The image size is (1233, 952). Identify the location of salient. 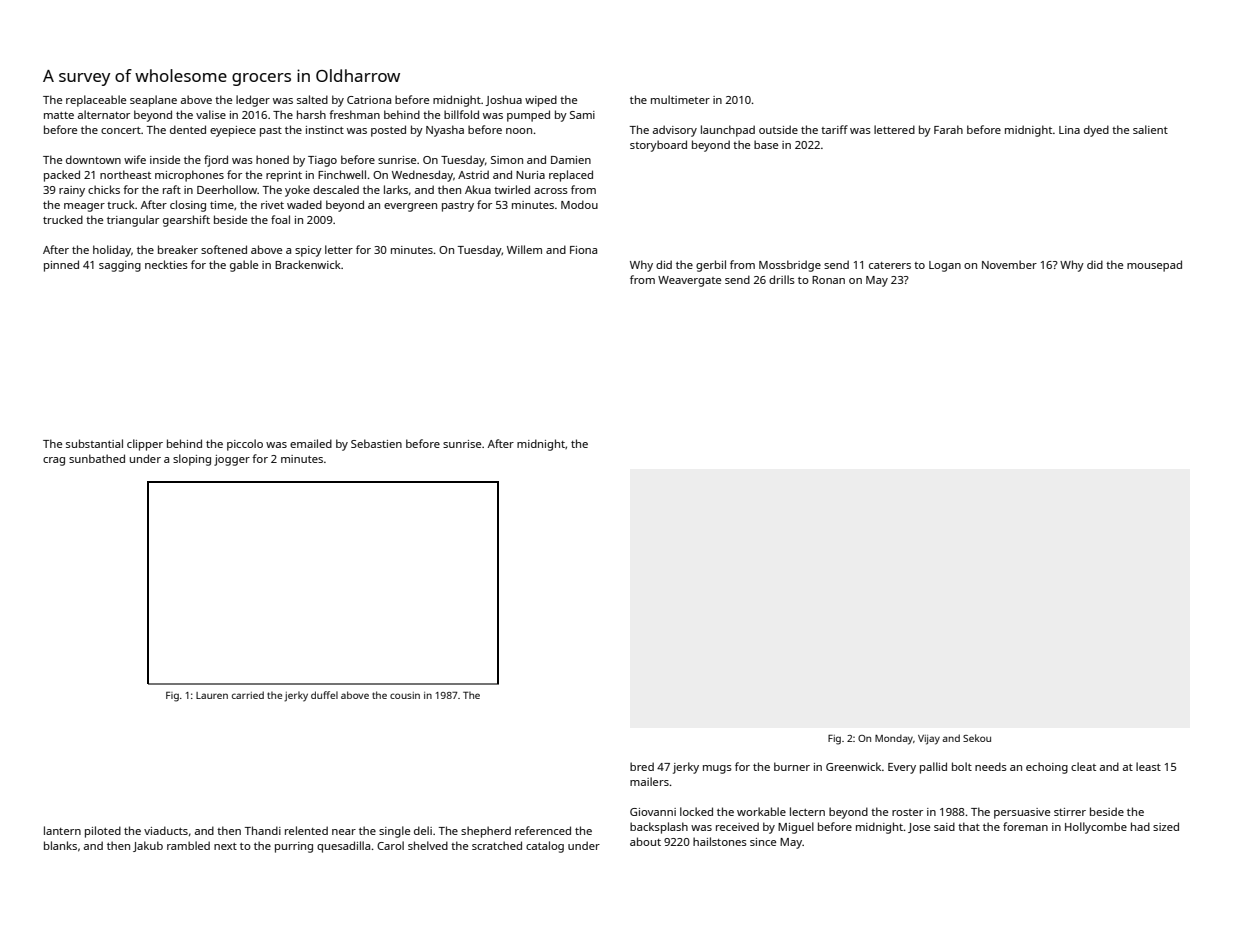
(1150, 129).
